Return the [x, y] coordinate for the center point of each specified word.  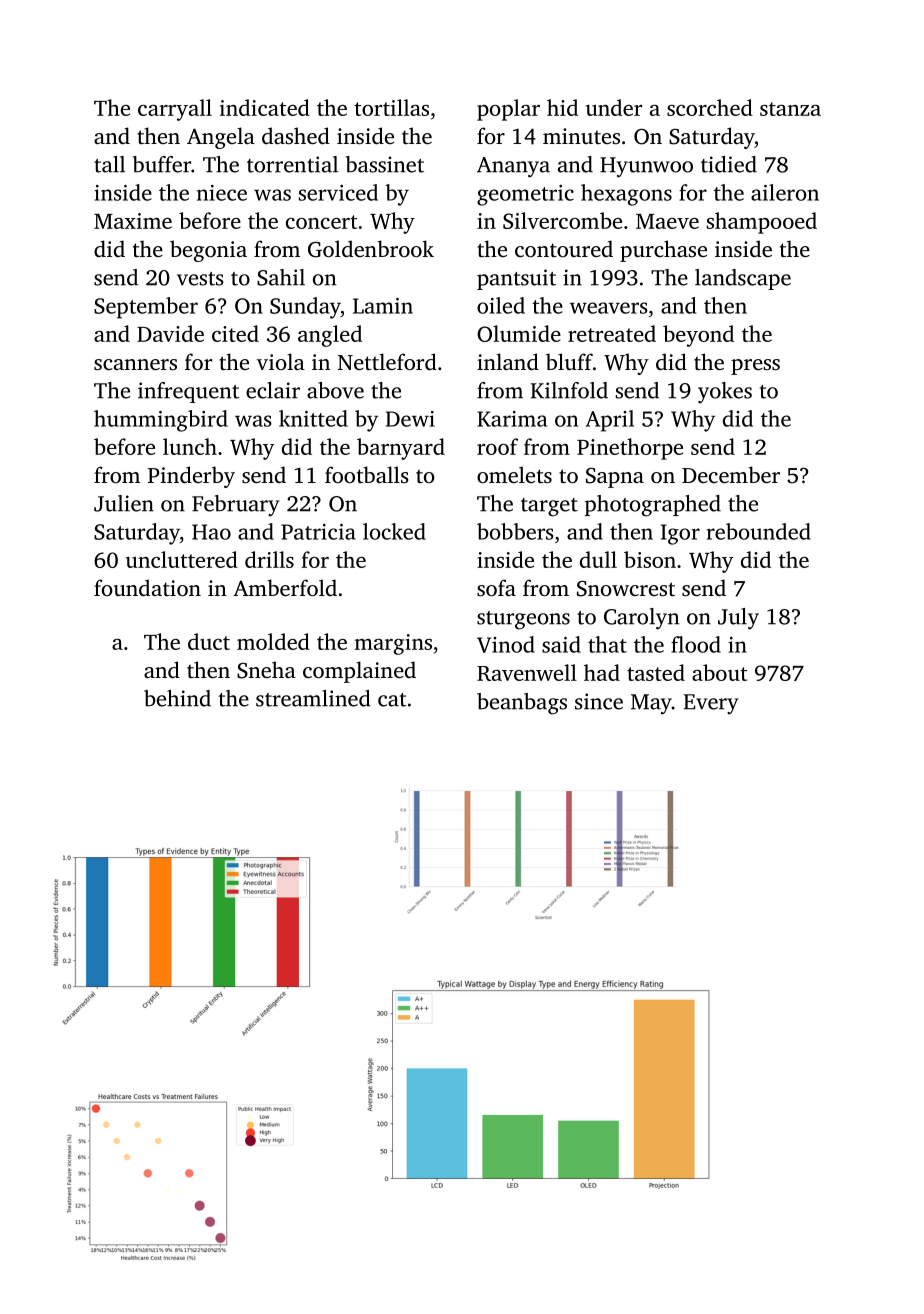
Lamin [383, 306]
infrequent [188, 392]
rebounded [759, 531]
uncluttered [182, 559]
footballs [367, 474]
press [755, 367]
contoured [564, 248]
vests [200, 279]
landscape [743, 279]
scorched [710, 107]
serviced [338, 192]
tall [109, 164]
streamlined [313, 698]
